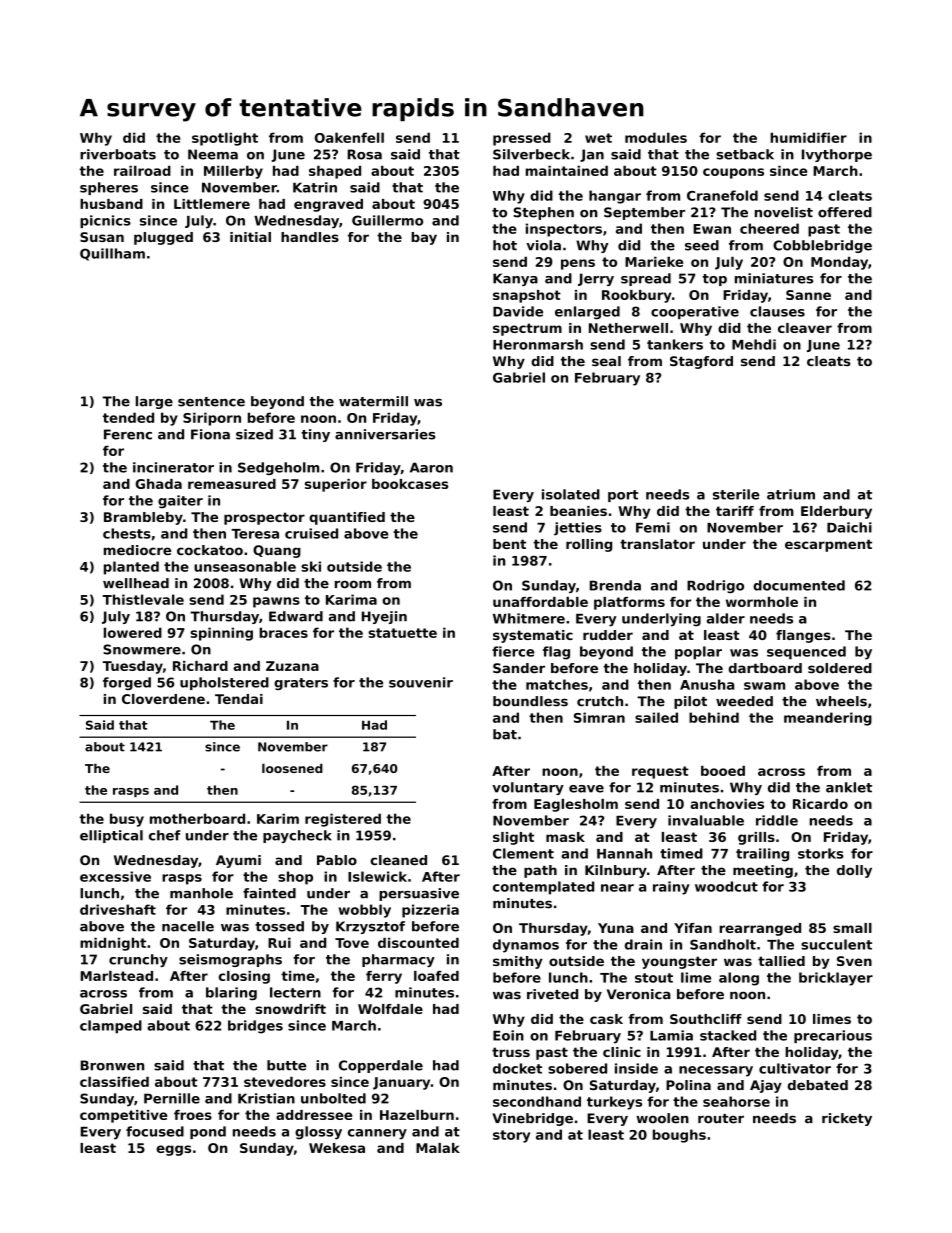 The width and height of the document is (952, 1233). Describe the element at coordinates (723, 944) in the document. I see `Sandholt` at that location.
